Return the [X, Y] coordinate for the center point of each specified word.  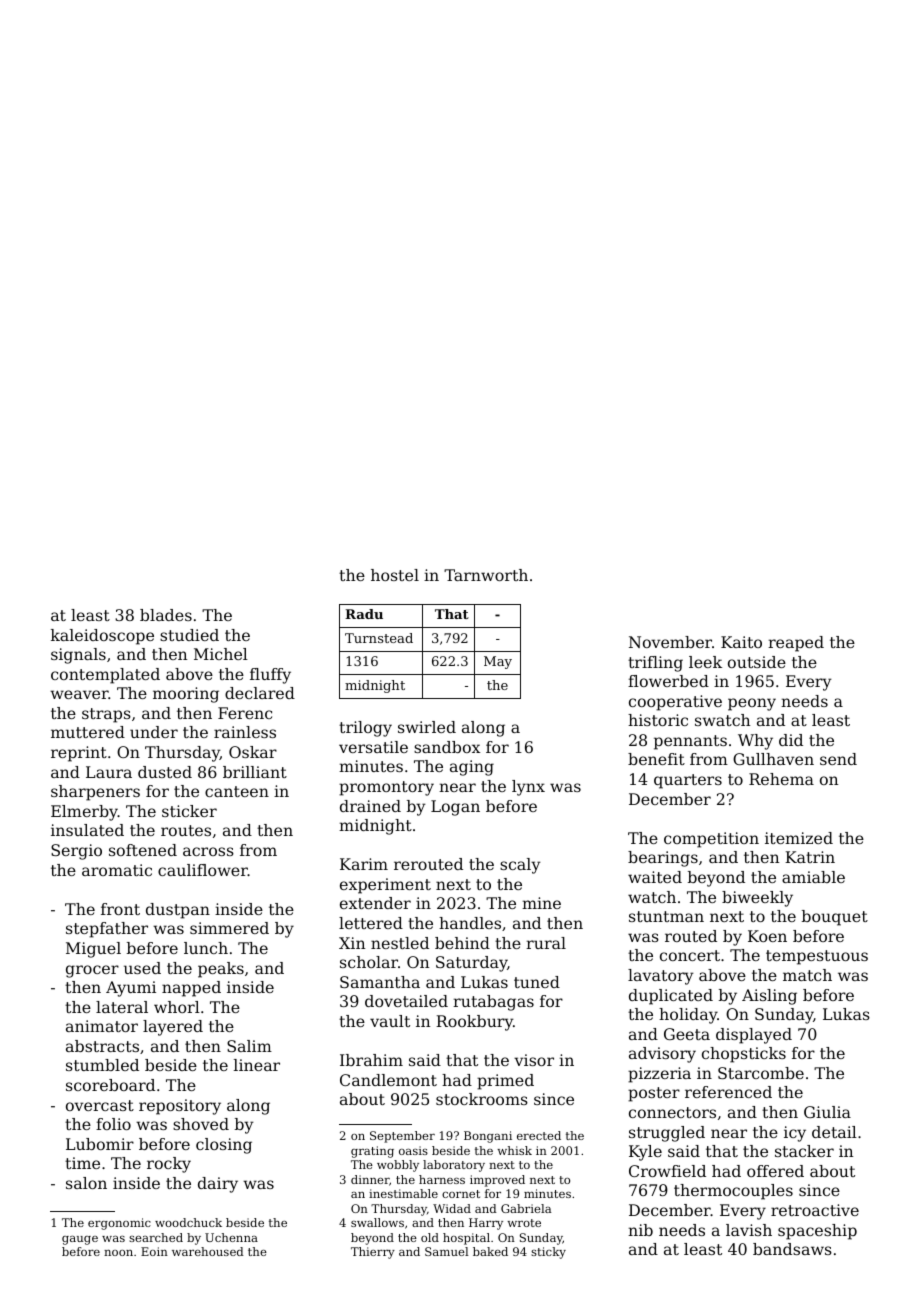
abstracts [102, 1046]
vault [390, 1021]
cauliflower [203, 870]
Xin [352, 943]
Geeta [687, 1034]
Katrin [810, 857]
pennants [690, 742]
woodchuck [188, 1222]
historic [658, 720]
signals [78, 656]
